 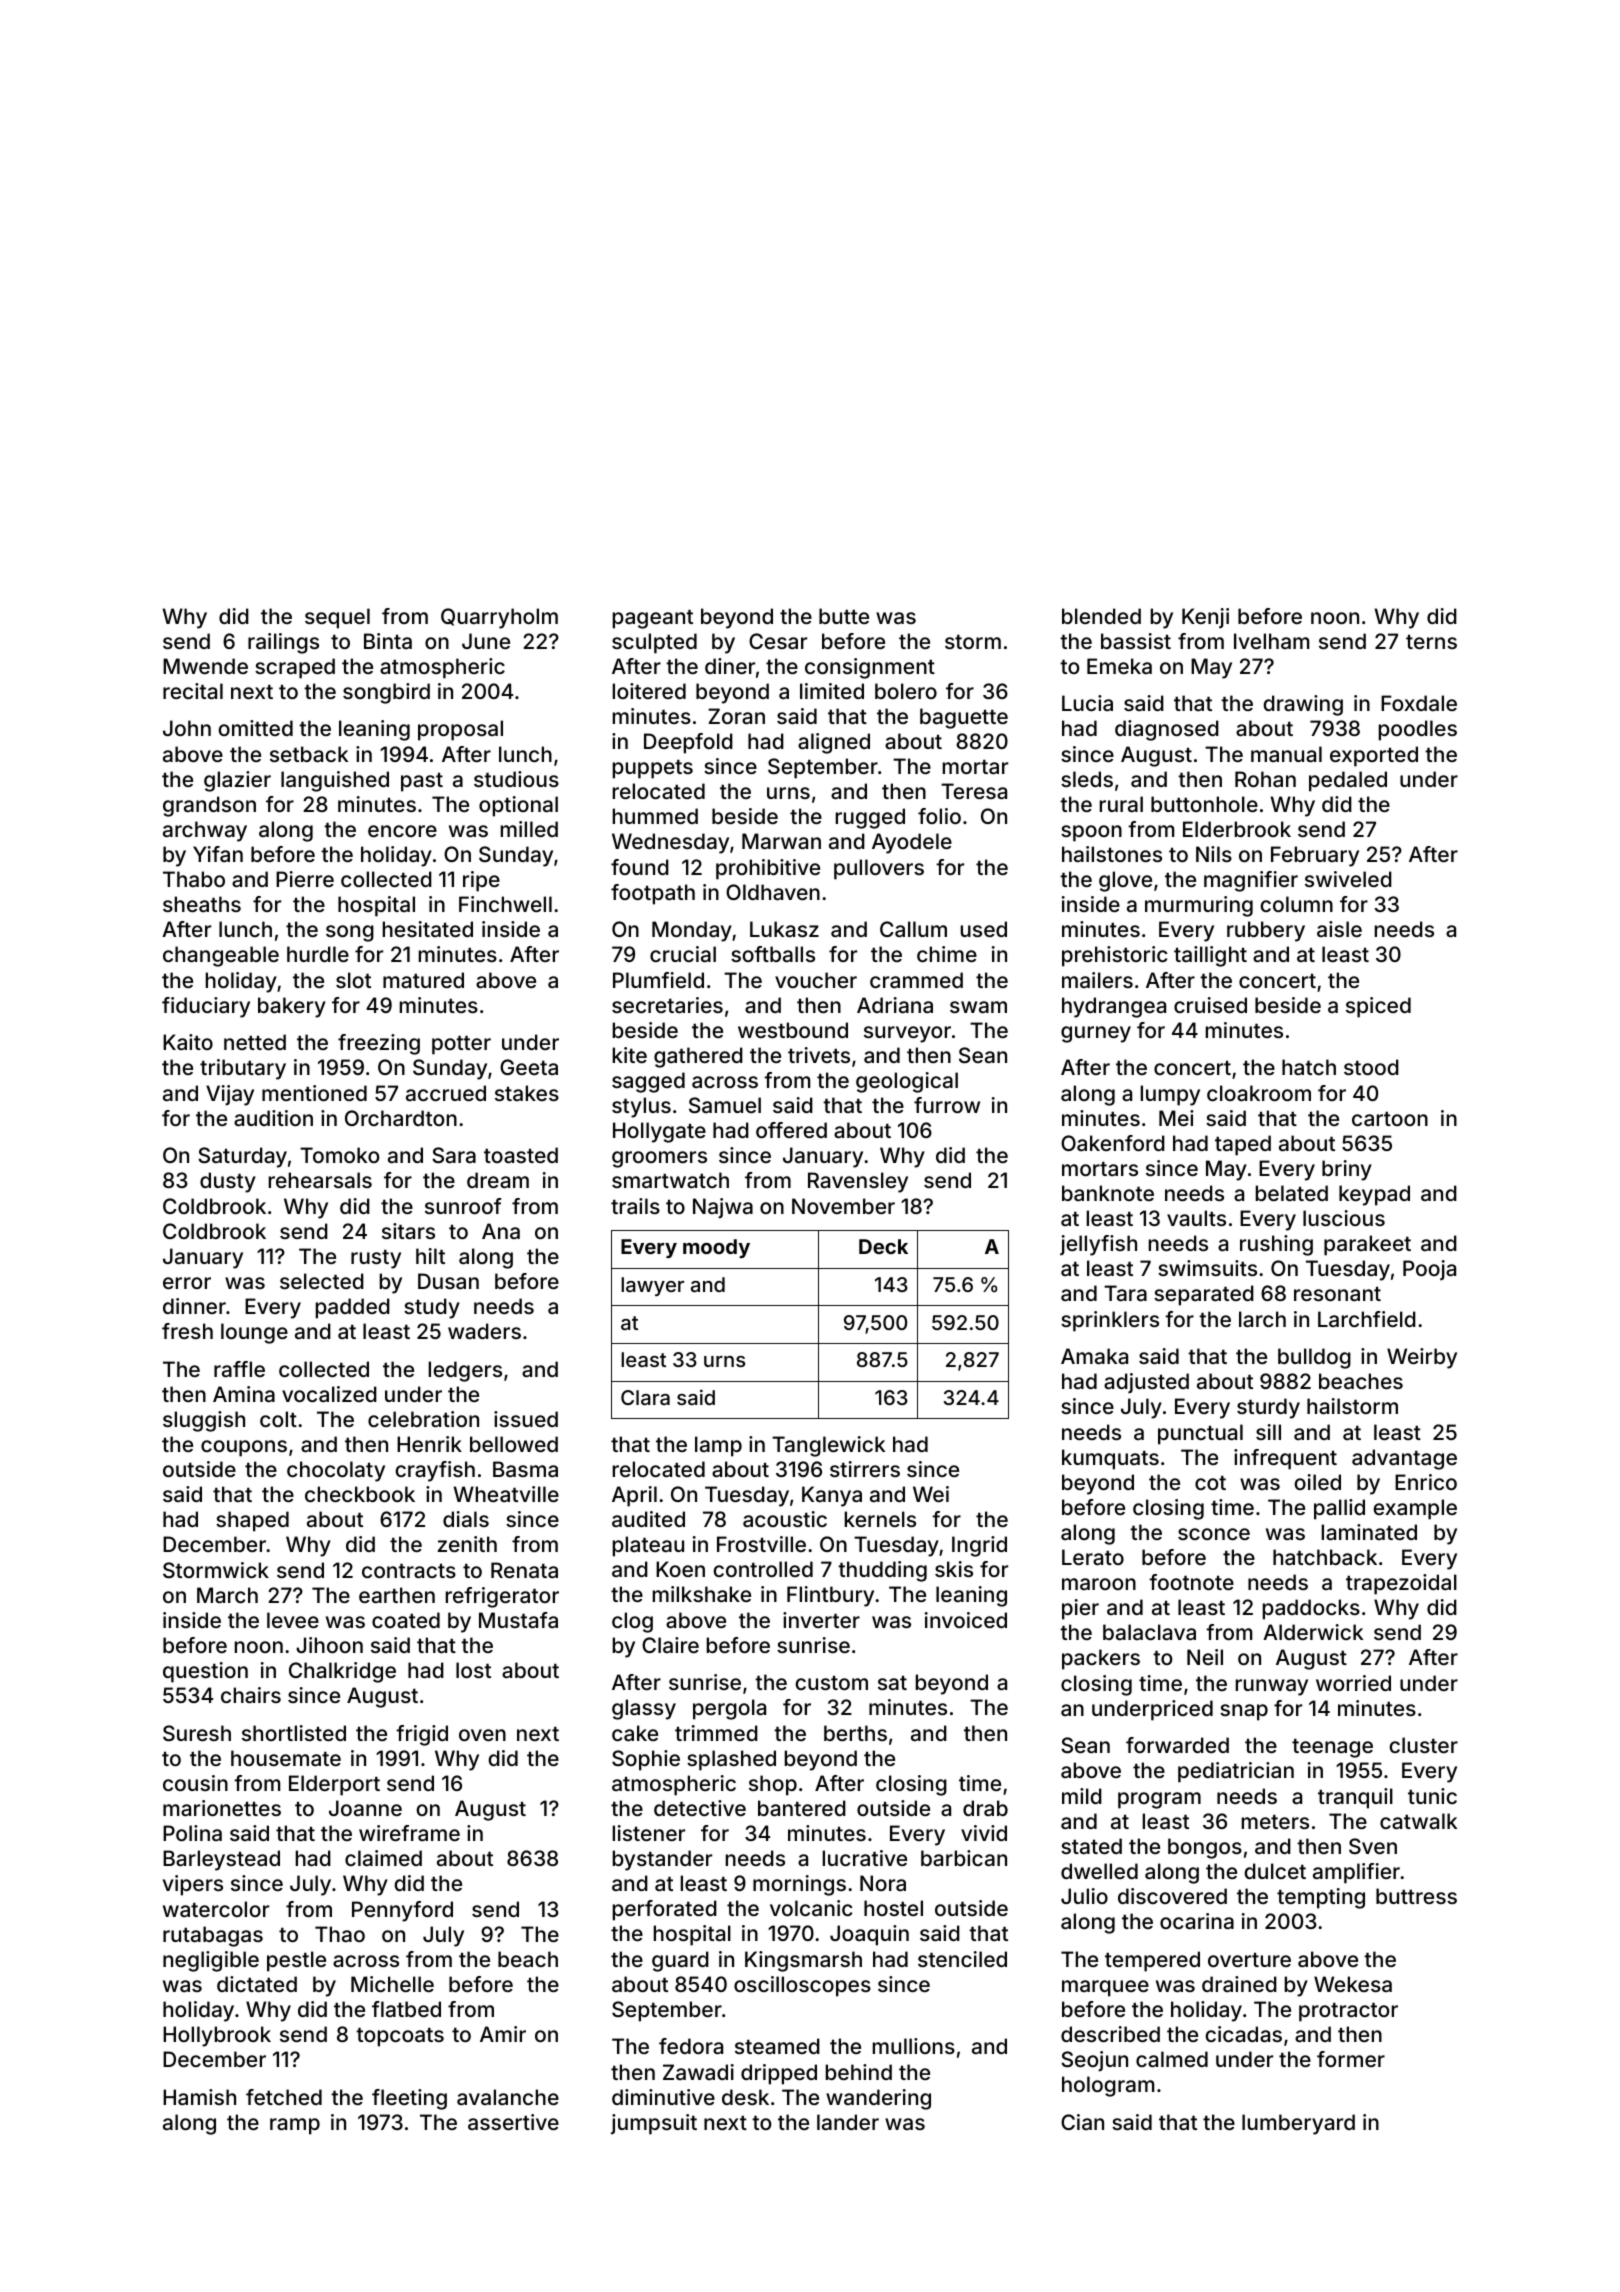 I want to click on padded, so click(x=353, y=1308).
